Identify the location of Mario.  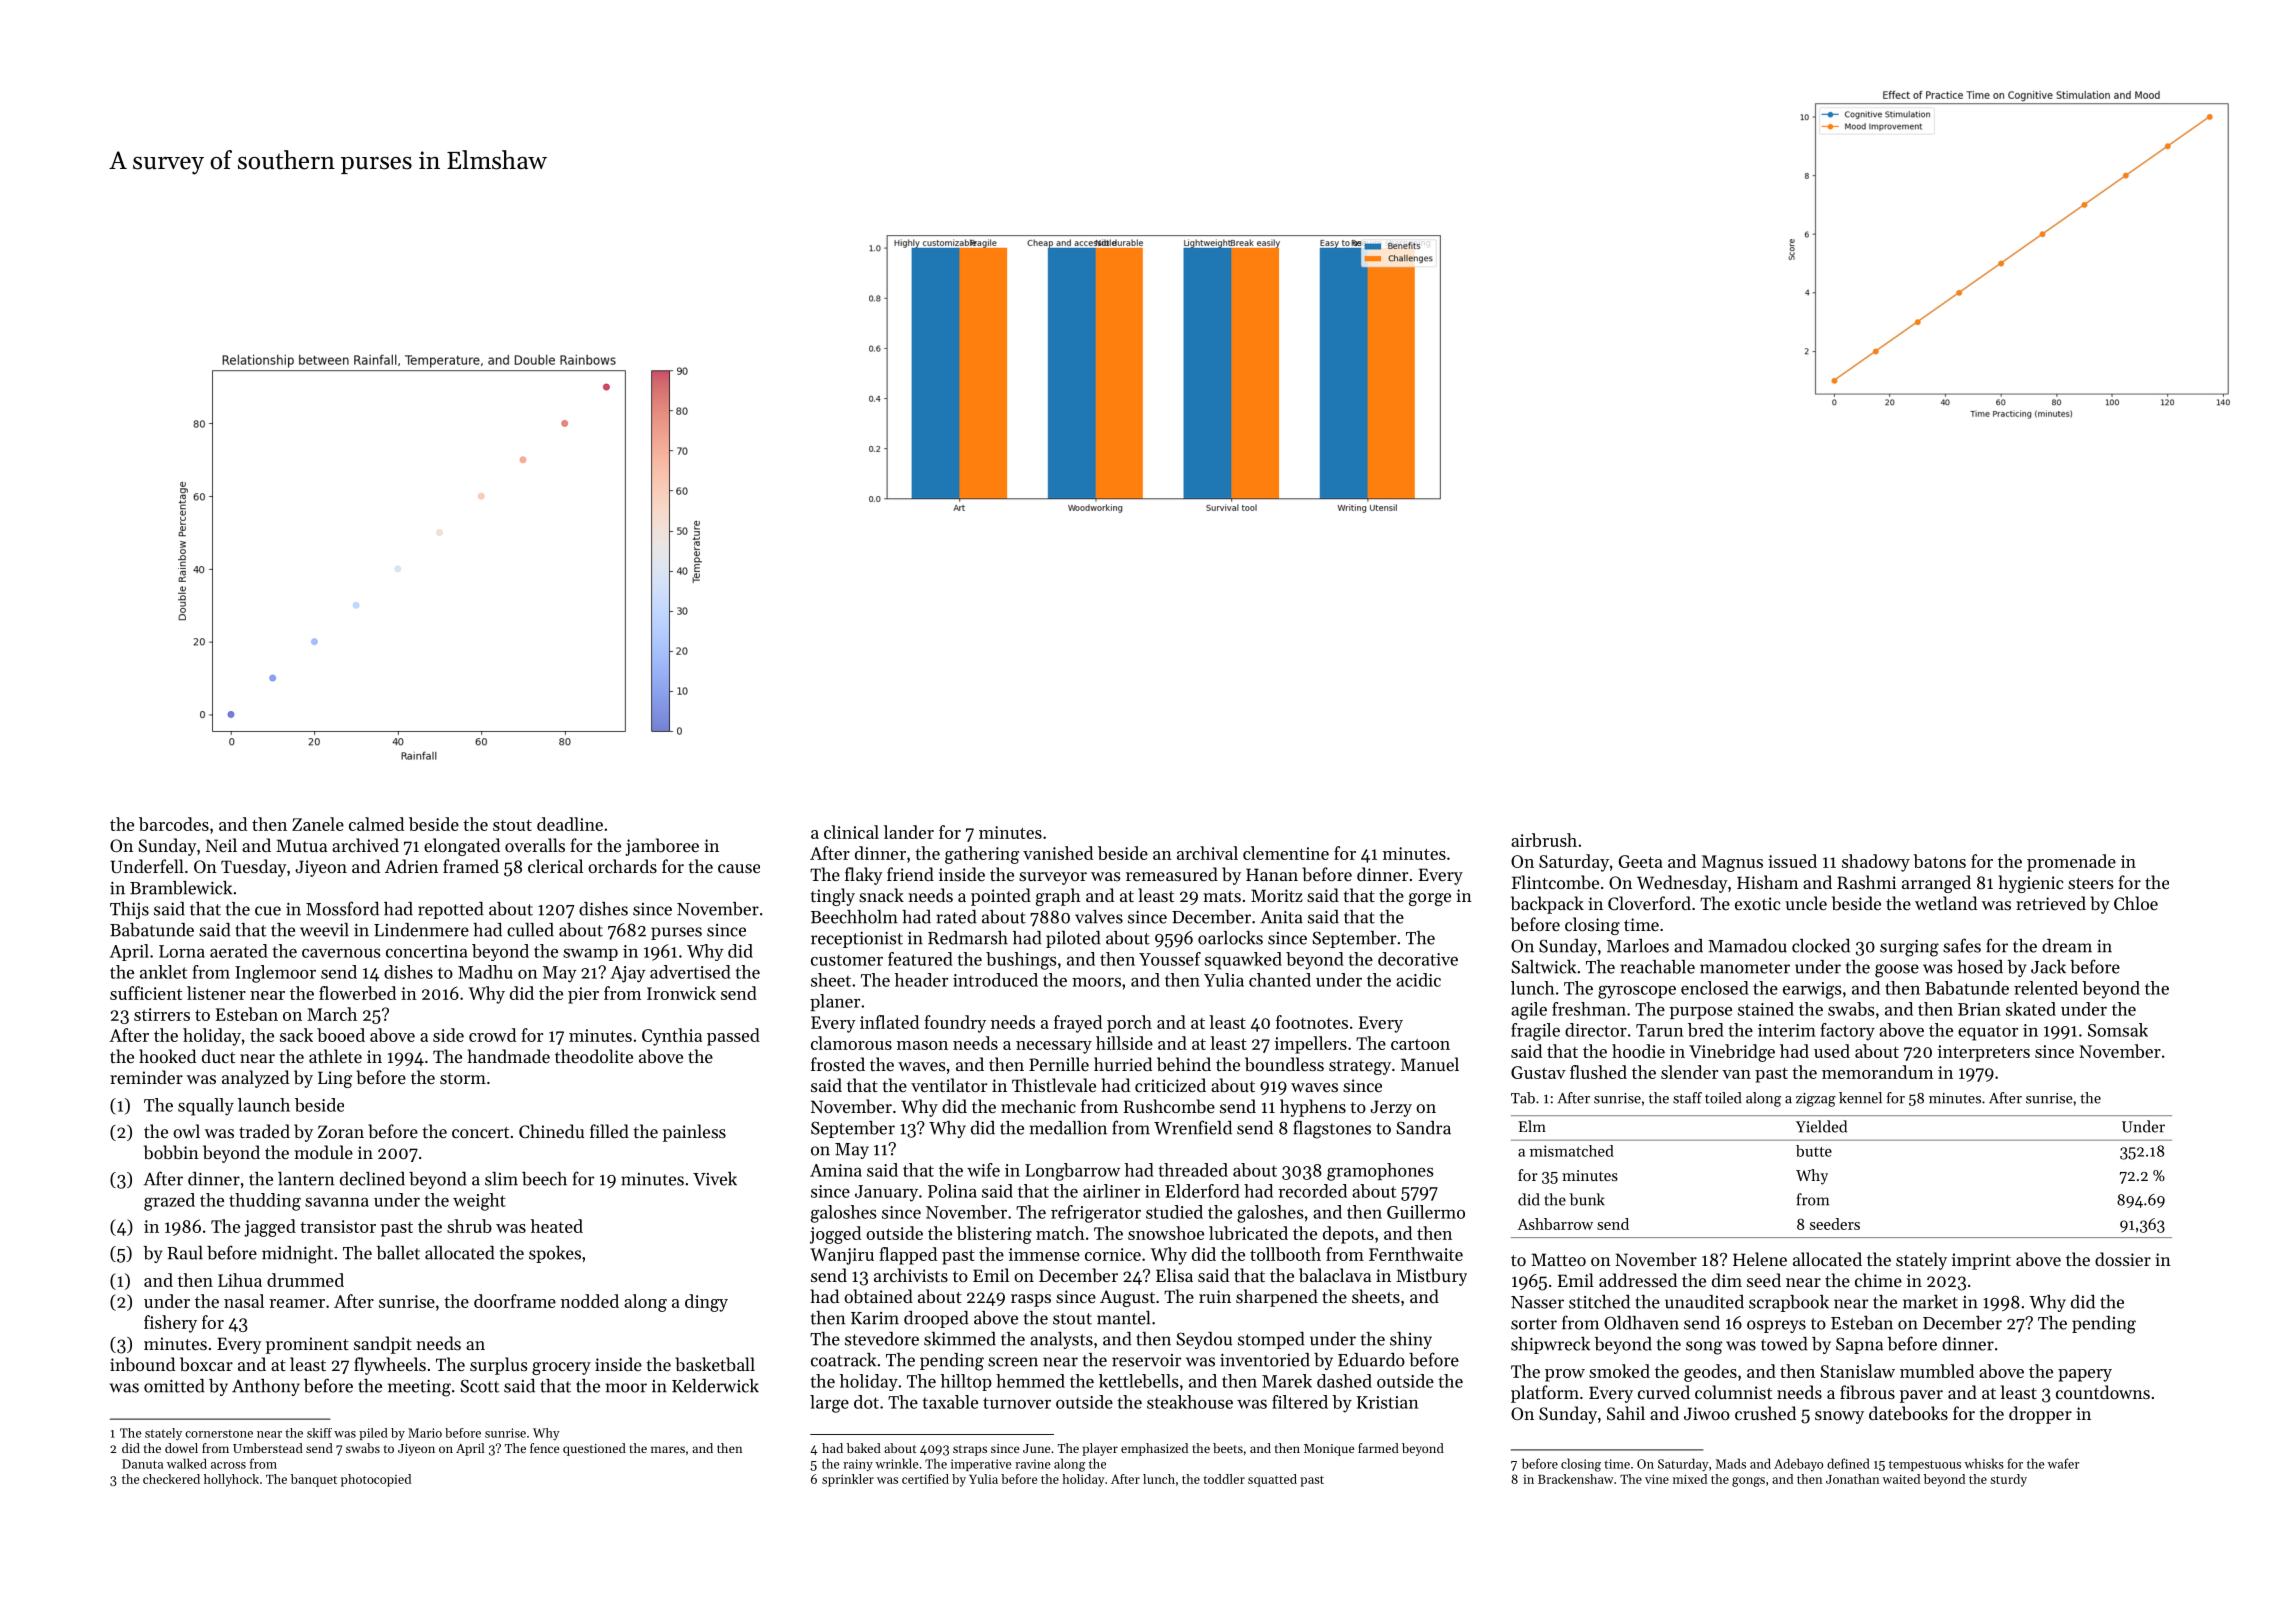
(425, 1433).
